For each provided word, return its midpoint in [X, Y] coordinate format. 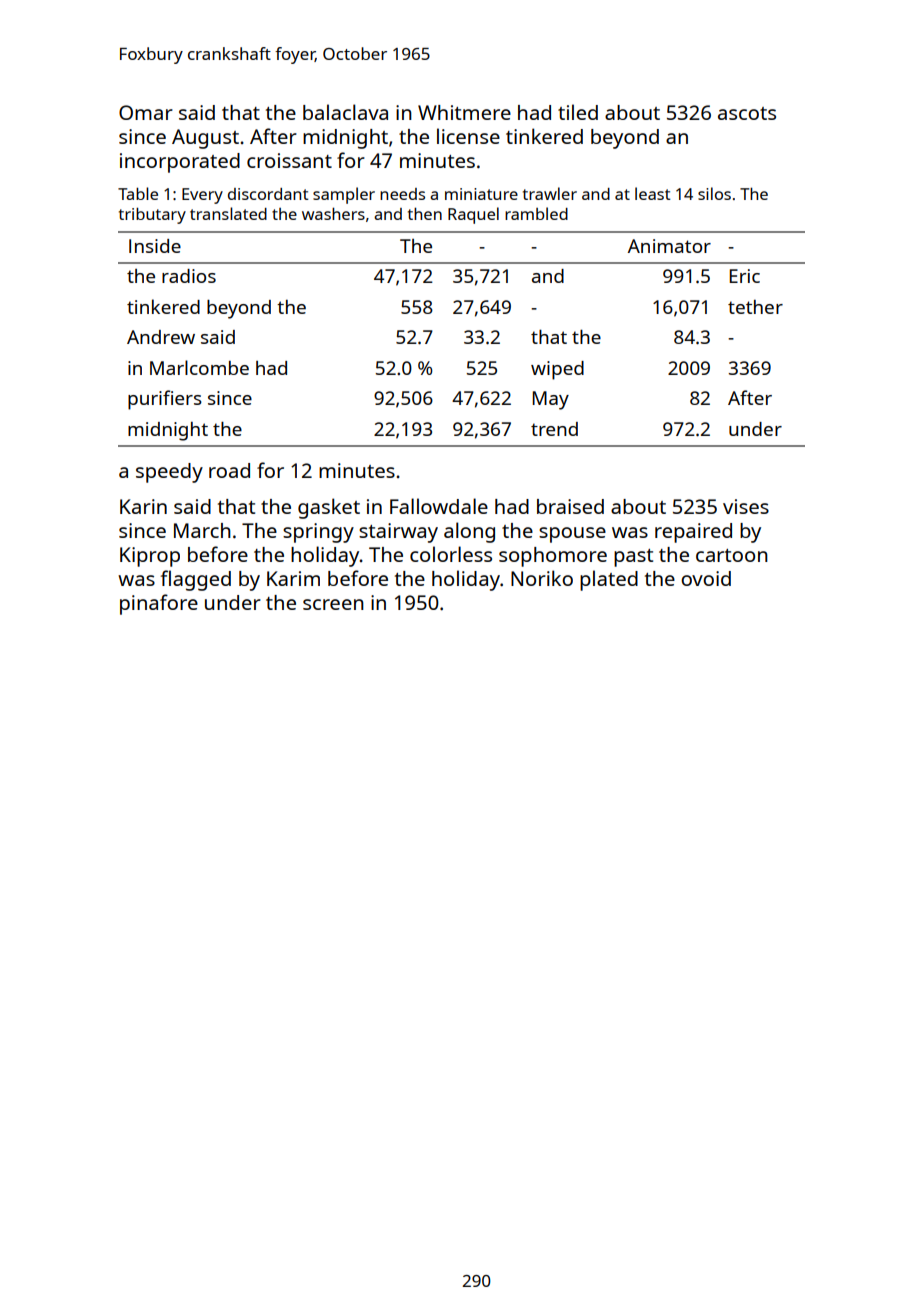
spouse [572, 535]
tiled [578, 112]
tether [755, 307]
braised [570, 506]
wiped [557, 370]
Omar [146, 112]
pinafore [159, 604]
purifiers [165, 400]
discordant [268, 194]
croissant [289, 160]
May [551, 400]
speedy [169, 473]
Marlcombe [199, 367]
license [468, 136]
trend [554, 429]
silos [714, 193]
